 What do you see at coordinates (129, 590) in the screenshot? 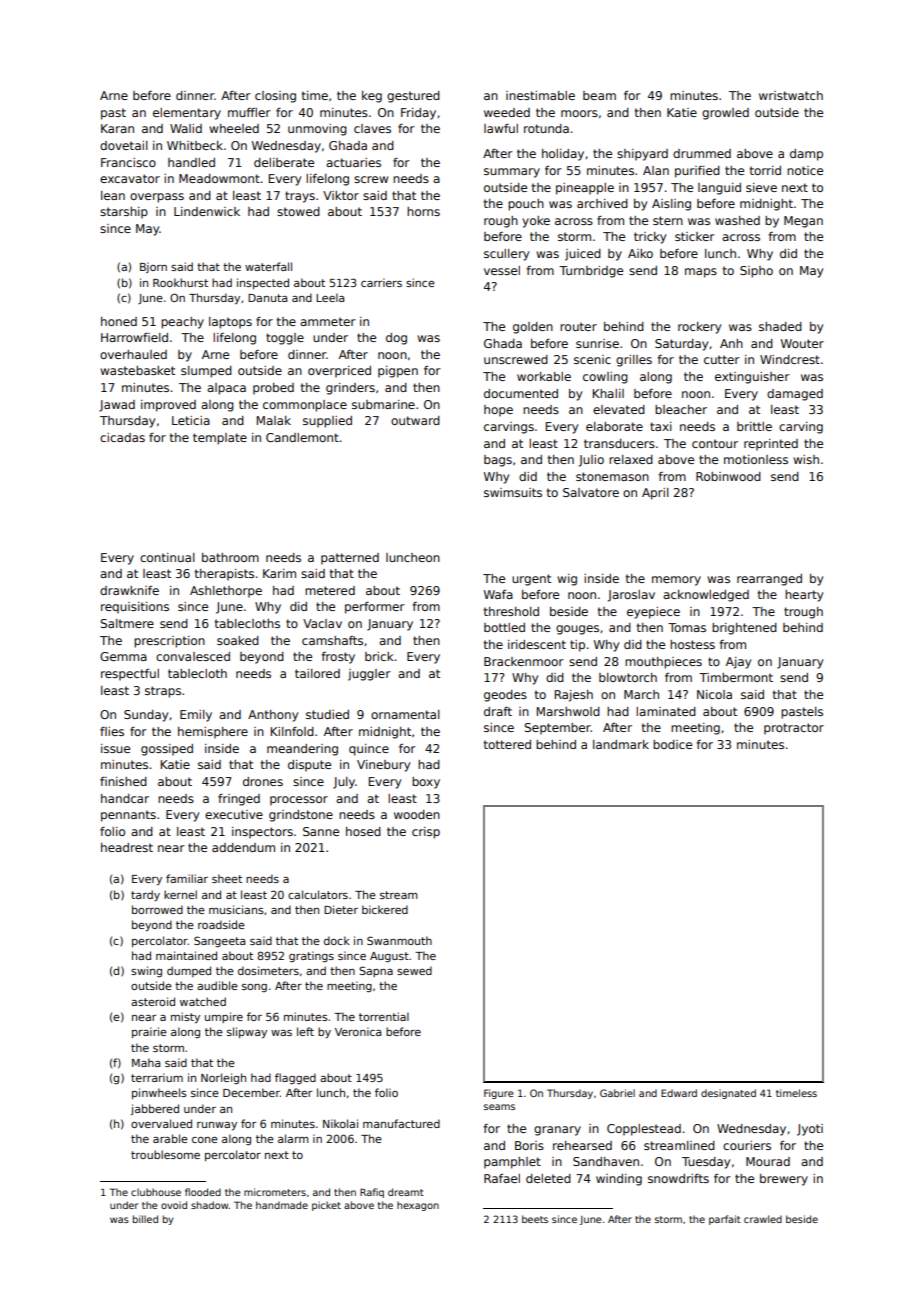
I see `drawknife` at bounding box center [129, 590].
